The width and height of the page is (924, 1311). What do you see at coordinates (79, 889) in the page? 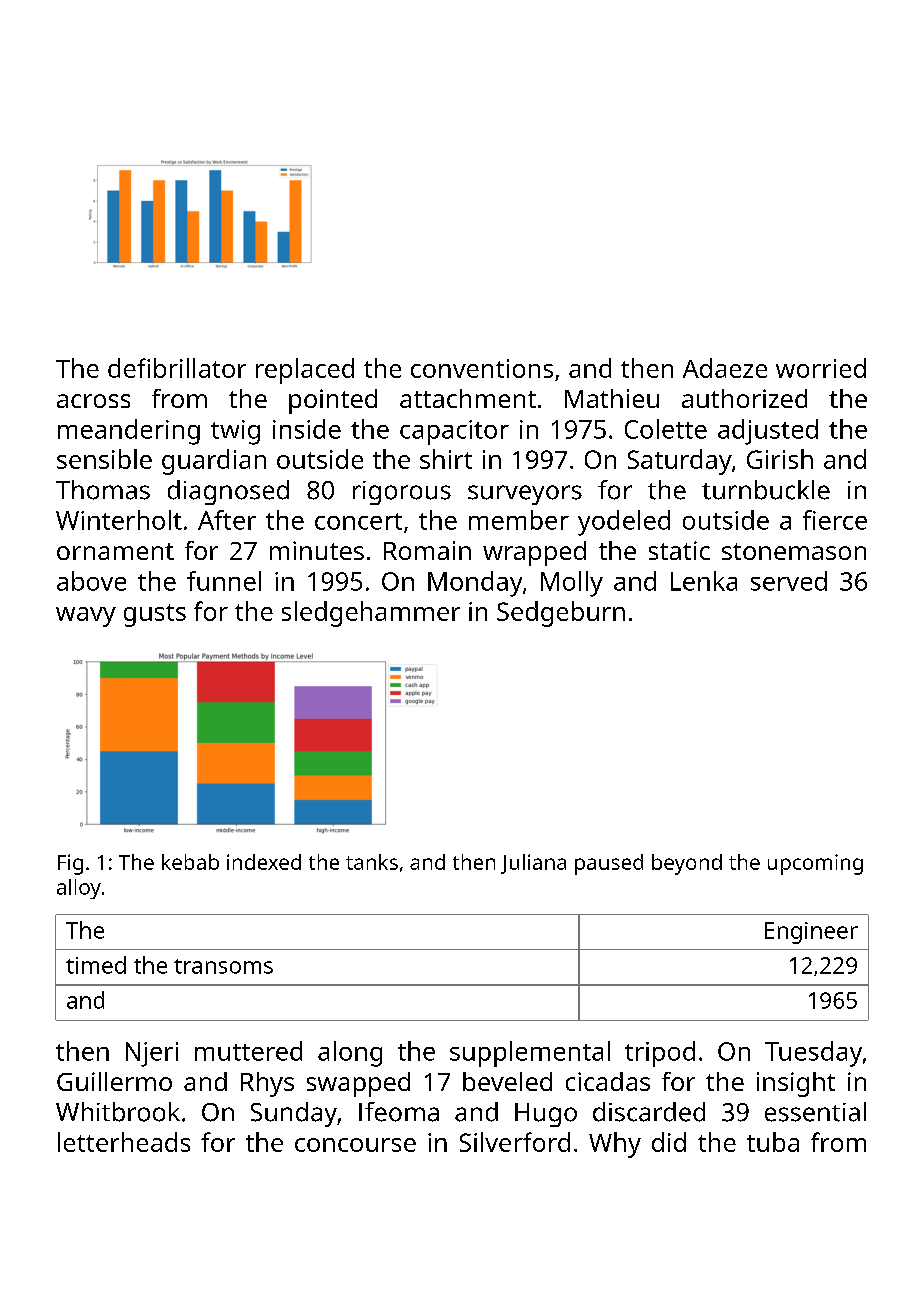
I see `alloy` at bounding box center [79, 889].
